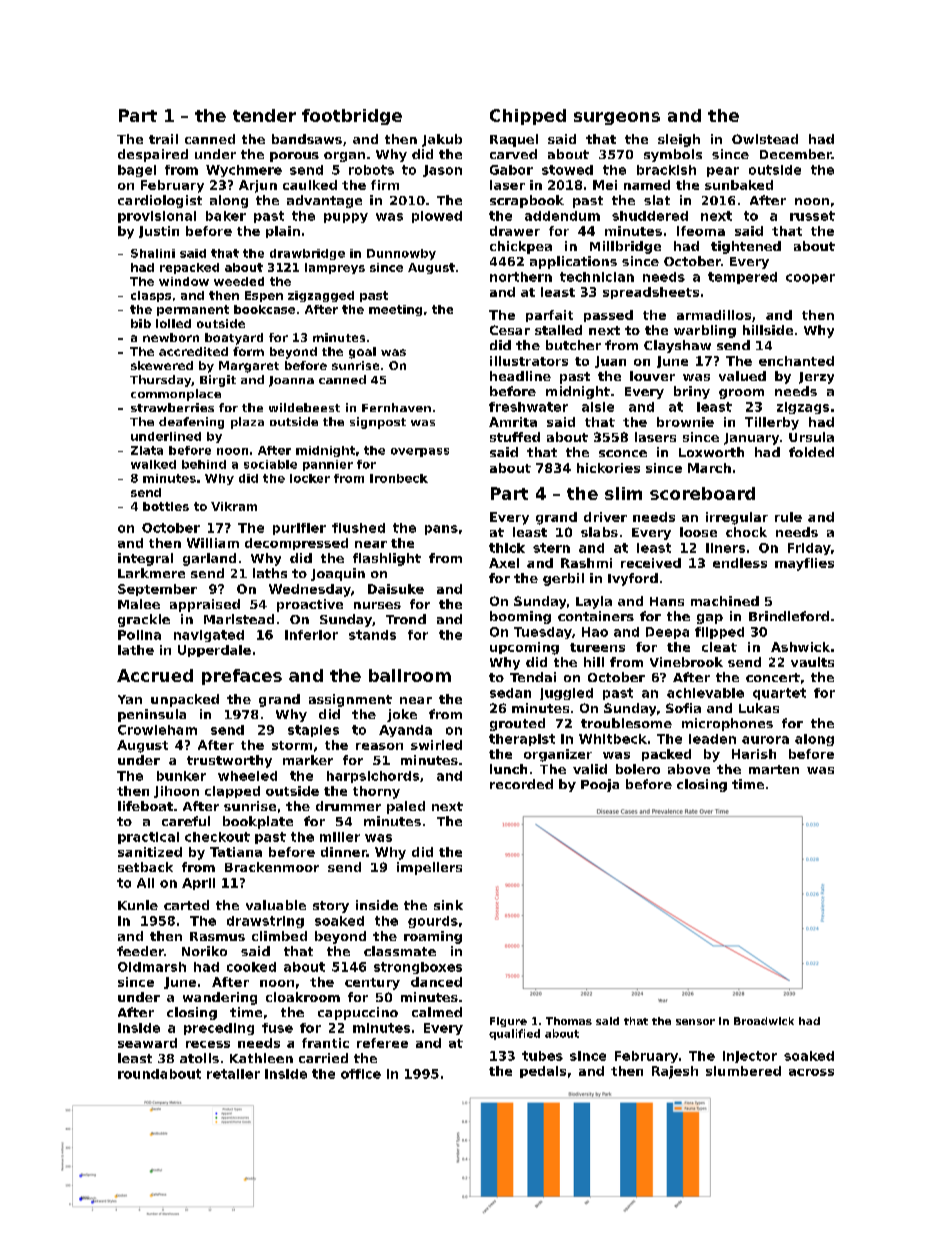  I want to click on surgeons, so click(617, 118).
